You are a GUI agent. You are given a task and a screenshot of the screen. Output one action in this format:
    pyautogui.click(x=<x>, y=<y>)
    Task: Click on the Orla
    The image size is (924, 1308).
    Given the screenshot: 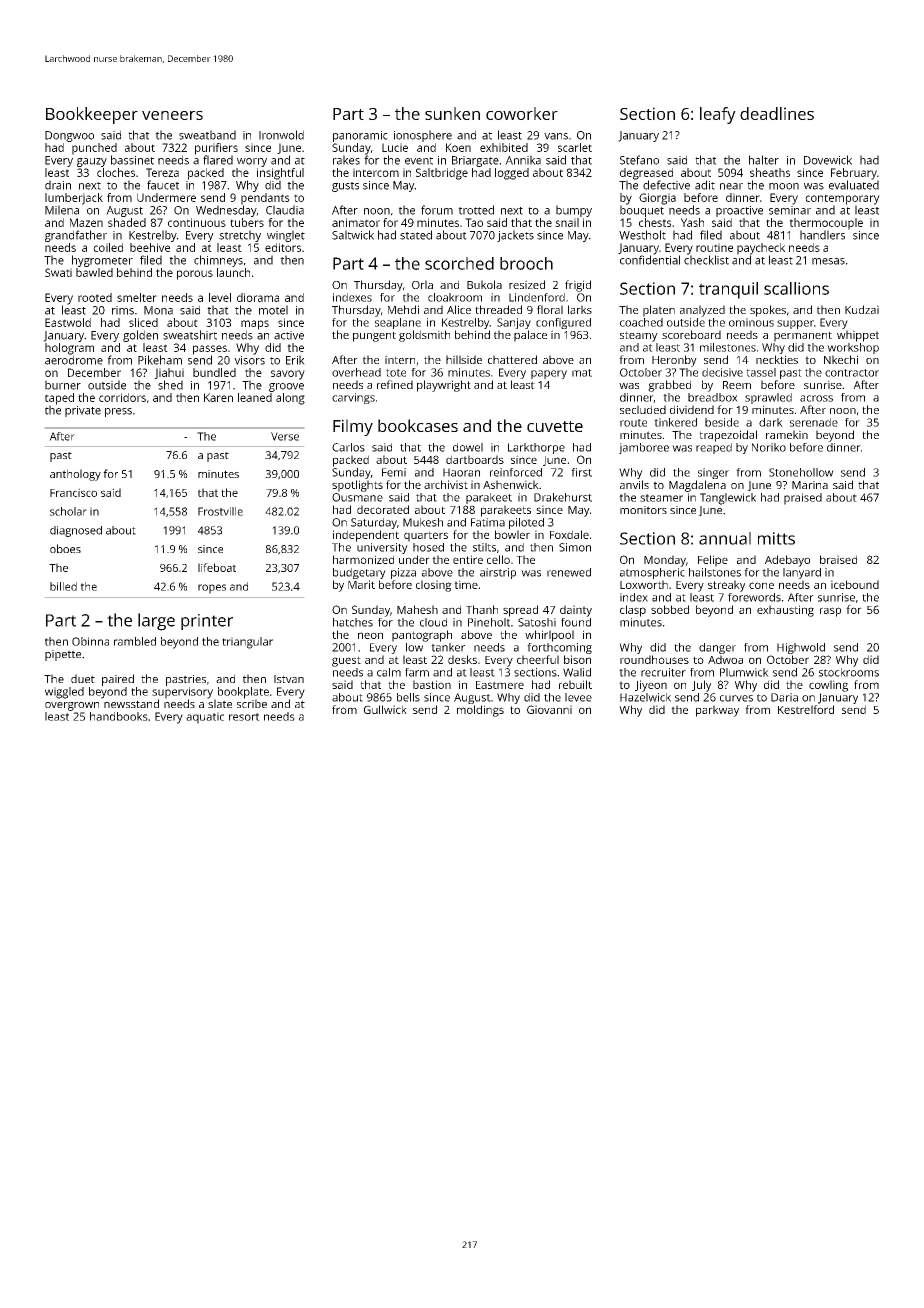 What is the action you would take?
    pyautogui.click(x=422, y=284)
